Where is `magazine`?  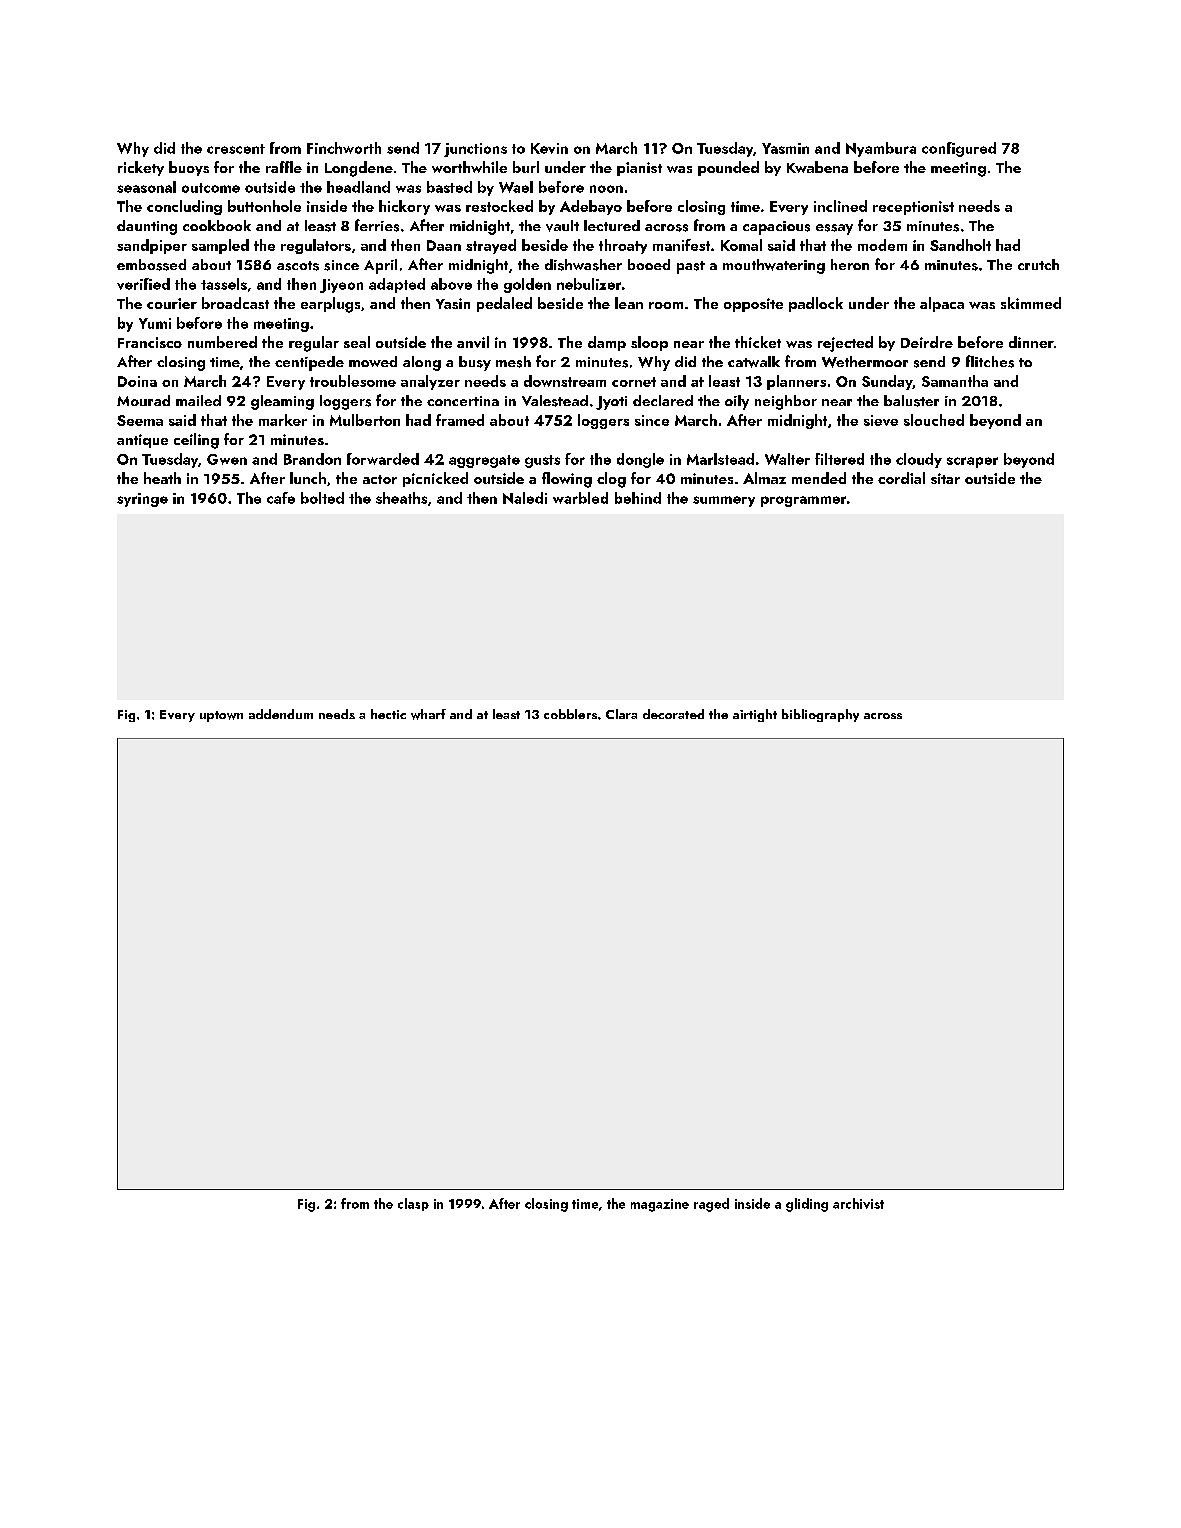
magazine is located at coordinates (660, 1205).
